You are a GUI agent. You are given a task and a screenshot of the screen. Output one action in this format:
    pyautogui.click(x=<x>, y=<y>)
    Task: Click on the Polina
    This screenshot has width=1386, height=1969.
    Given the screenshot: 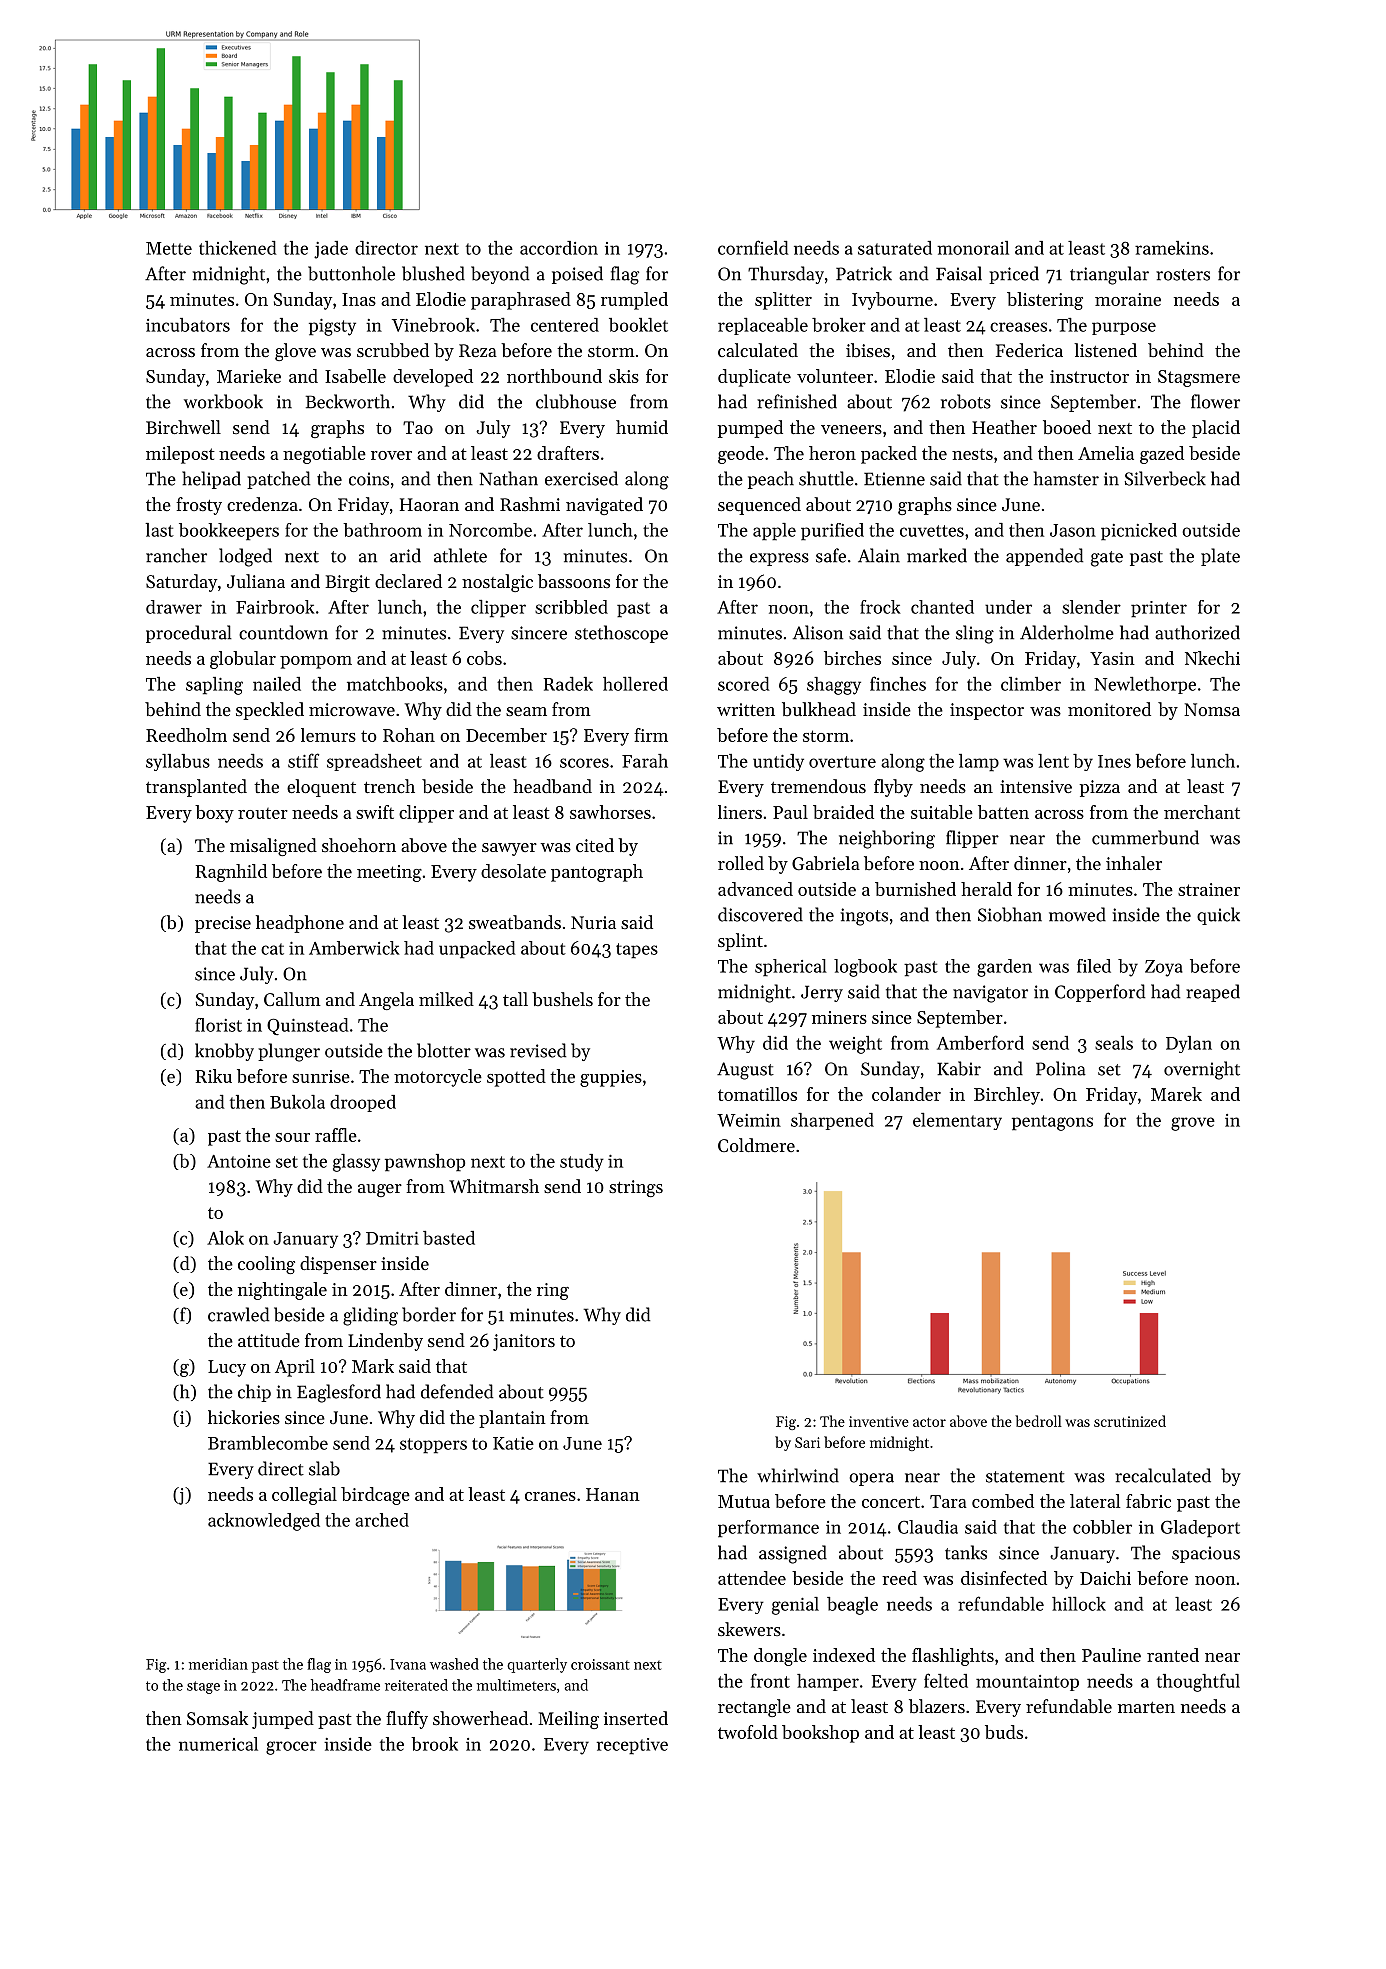 What is the action you would take?
    pyautogui.click(x=1061, y=1068)
